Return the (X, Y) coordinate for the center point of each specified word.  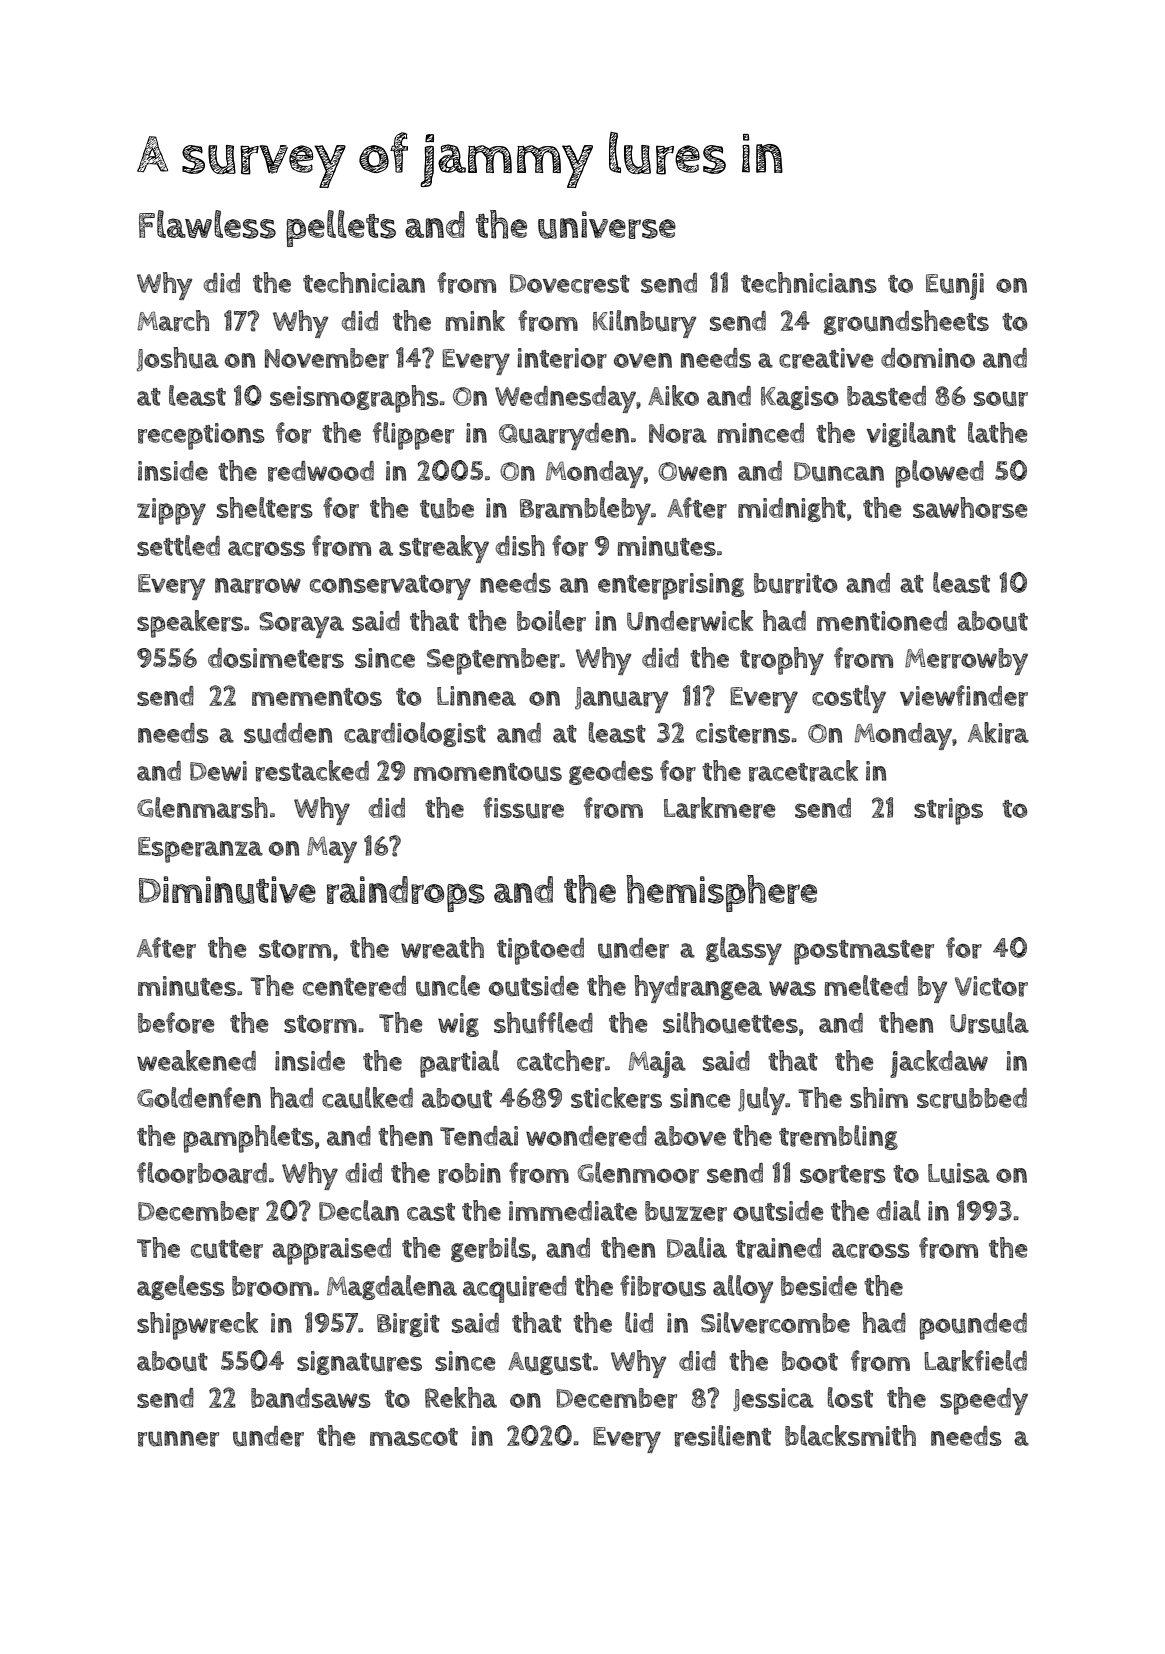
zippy (171, 511)
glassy (744, 951)
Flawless (207, 224)
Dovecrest (570, 284)
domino (928, 358)
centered (354, 986)
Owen (692, 471)
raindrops (406, 894)
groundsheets (906, 322)
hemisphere (721, 893)
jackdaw (939, 1064)
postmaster (864, 952)
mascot (414, 1437)
